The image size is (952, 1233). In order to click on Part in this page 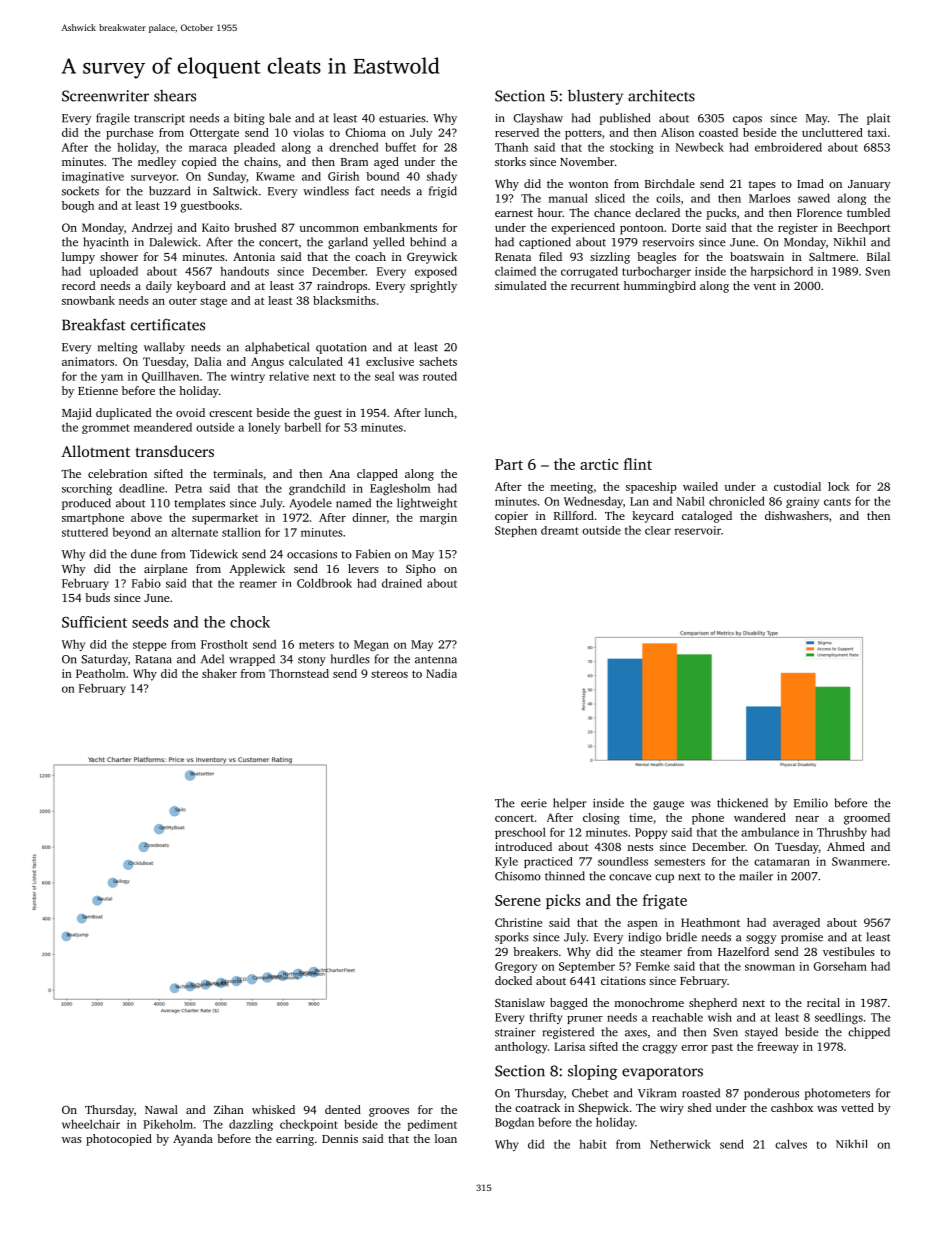, I will do `click(509, 464)`.
